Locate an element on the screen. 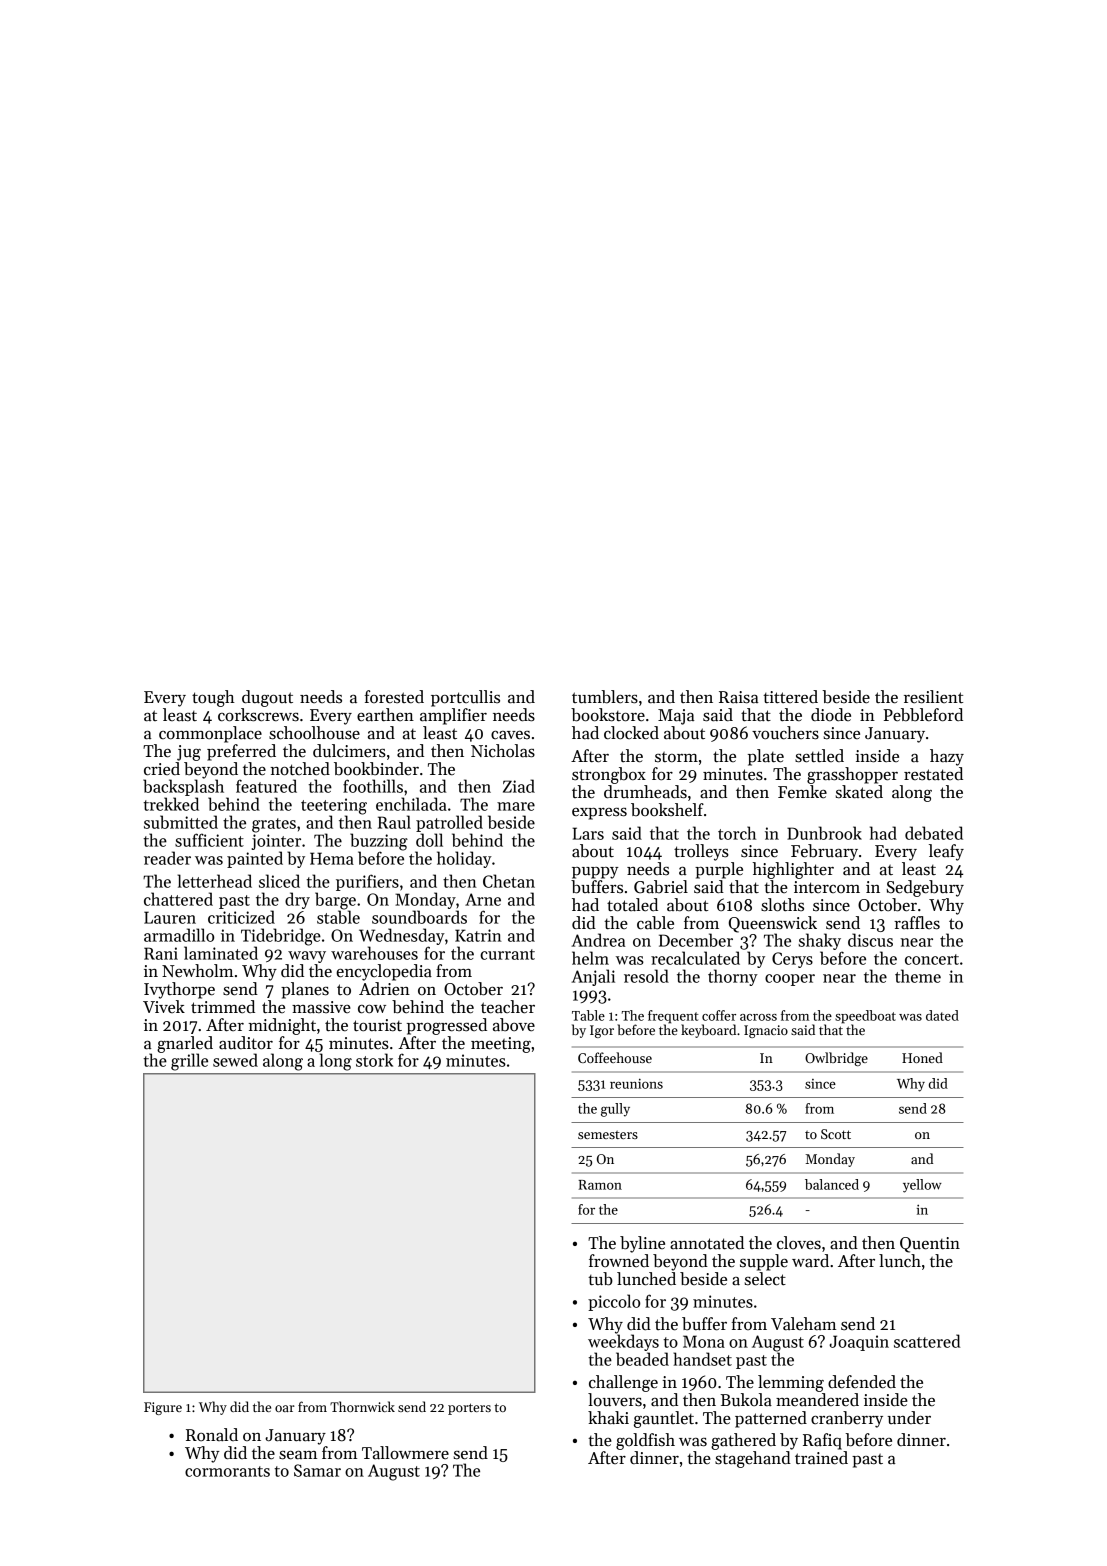  tittered is located at coordinates (790, 697).
